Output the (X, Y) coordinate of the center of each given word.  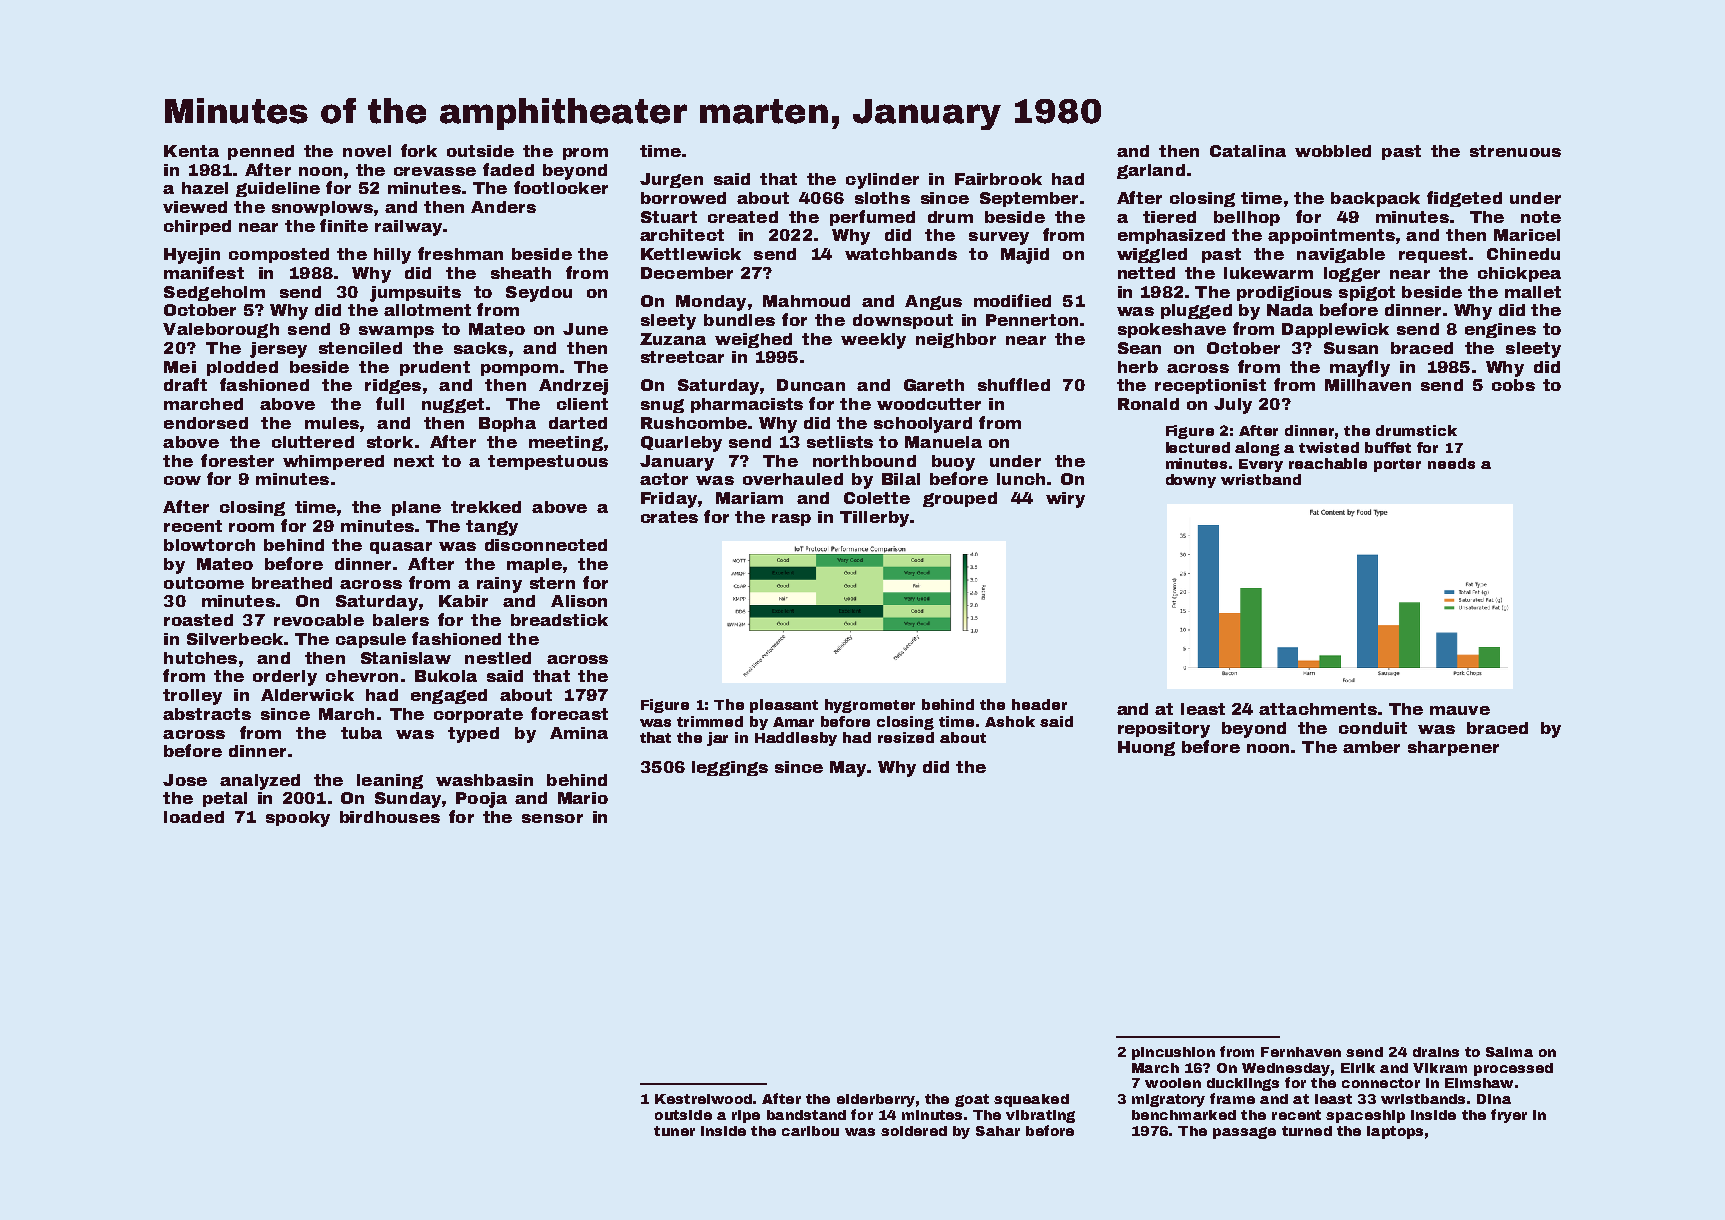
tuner (674, 1131)
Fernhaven (1301, 1052)
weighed (753, 340)
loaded (194, 817)
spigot (1367, 293)
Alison (579, 601)
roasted (198, 620)
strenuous (1515, 151)
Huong (1146, 748)
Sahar (998, 1131)
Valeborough (221, 330)
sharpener (1453, 748)
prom (585, 154)
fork (419, 150)
